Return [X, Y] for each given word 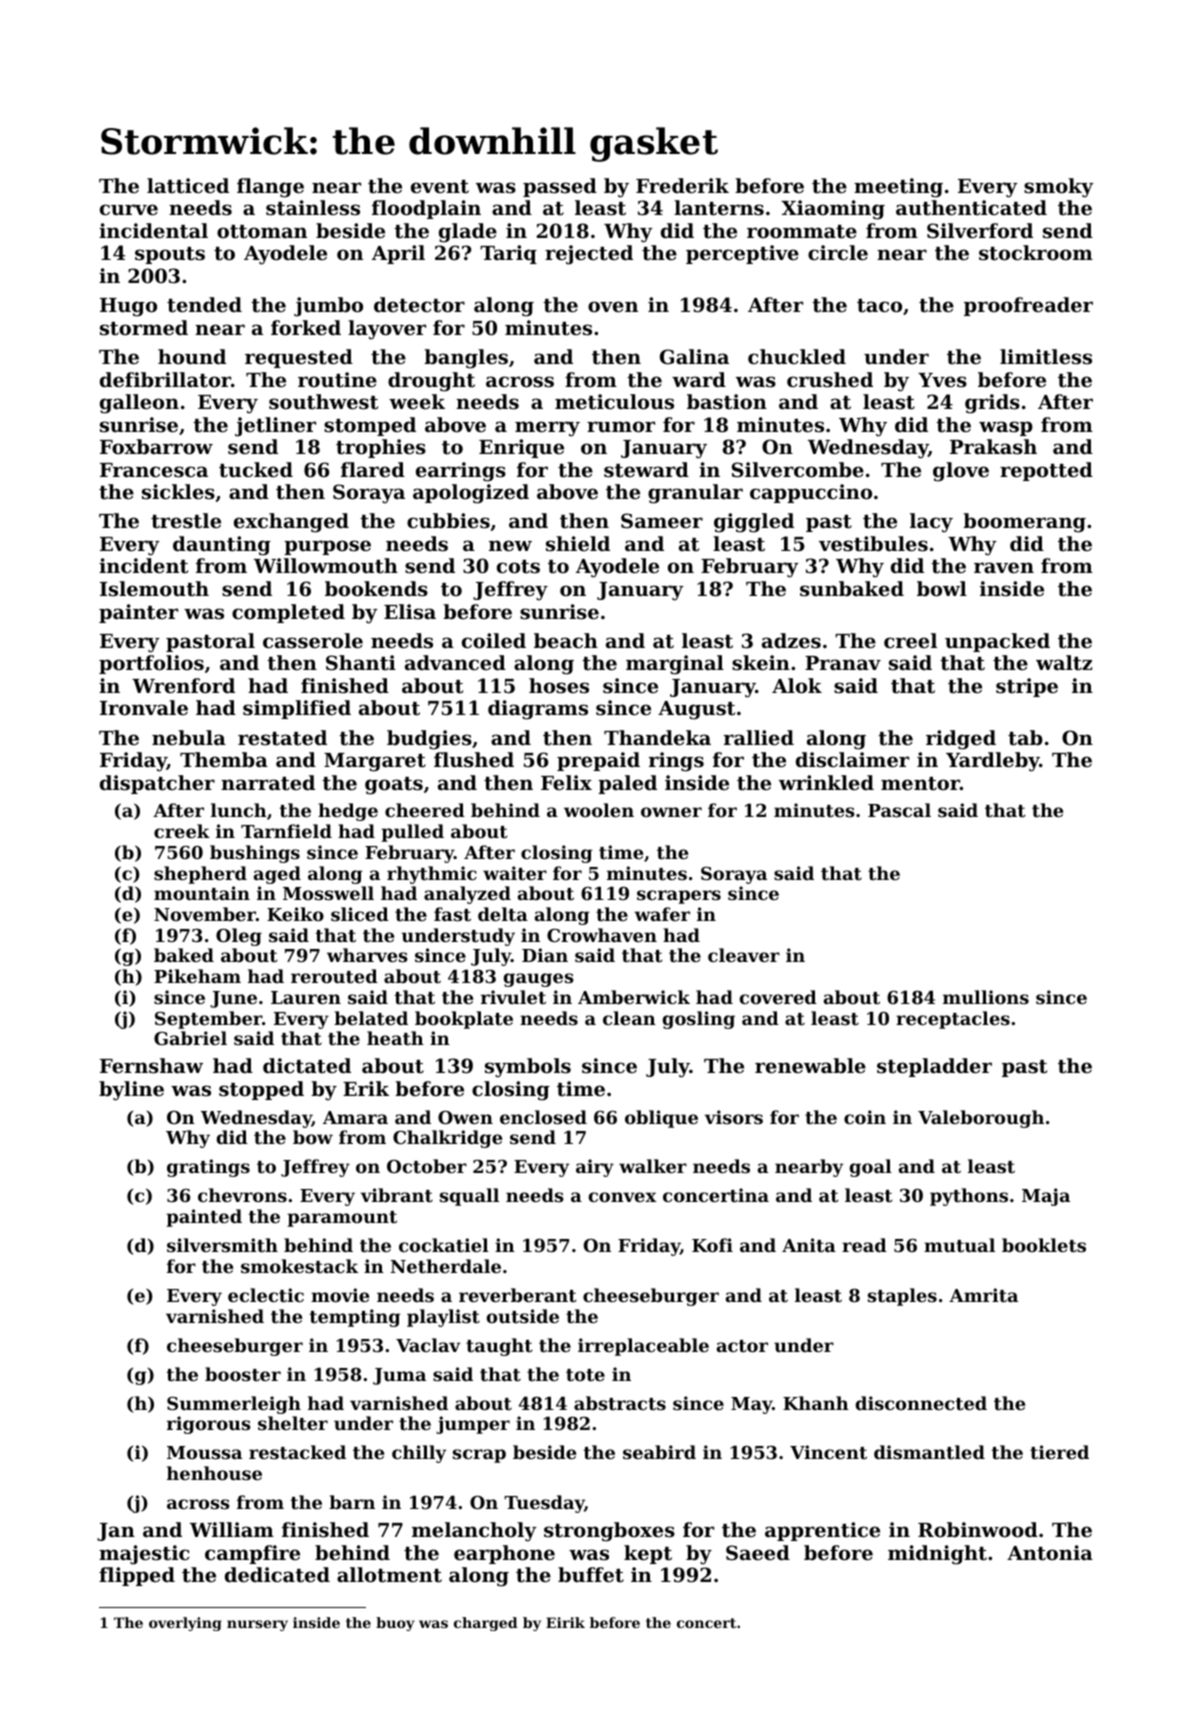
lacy [931, 523]
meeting [898, 188]
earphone [504, 1554]
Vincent [828, 1452]
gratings [208, 1168]
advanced [455, 662]
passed [560, 187]
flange [270, 188]
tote [585, 1375]
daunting [222, 546]
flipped [137, 1576]
